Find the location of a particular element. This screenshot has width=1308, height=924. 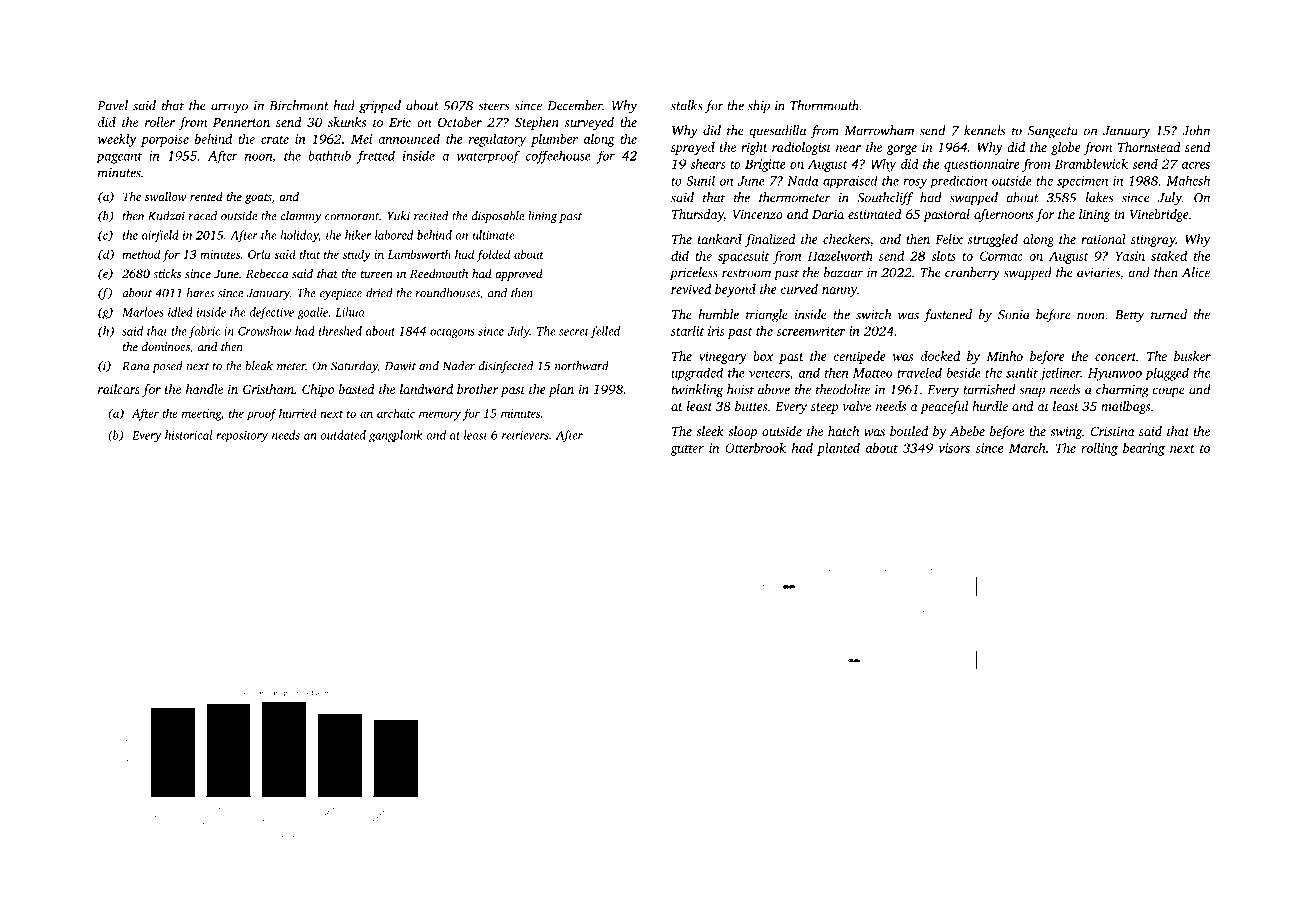

historical is located at coordinates (189, 435).
